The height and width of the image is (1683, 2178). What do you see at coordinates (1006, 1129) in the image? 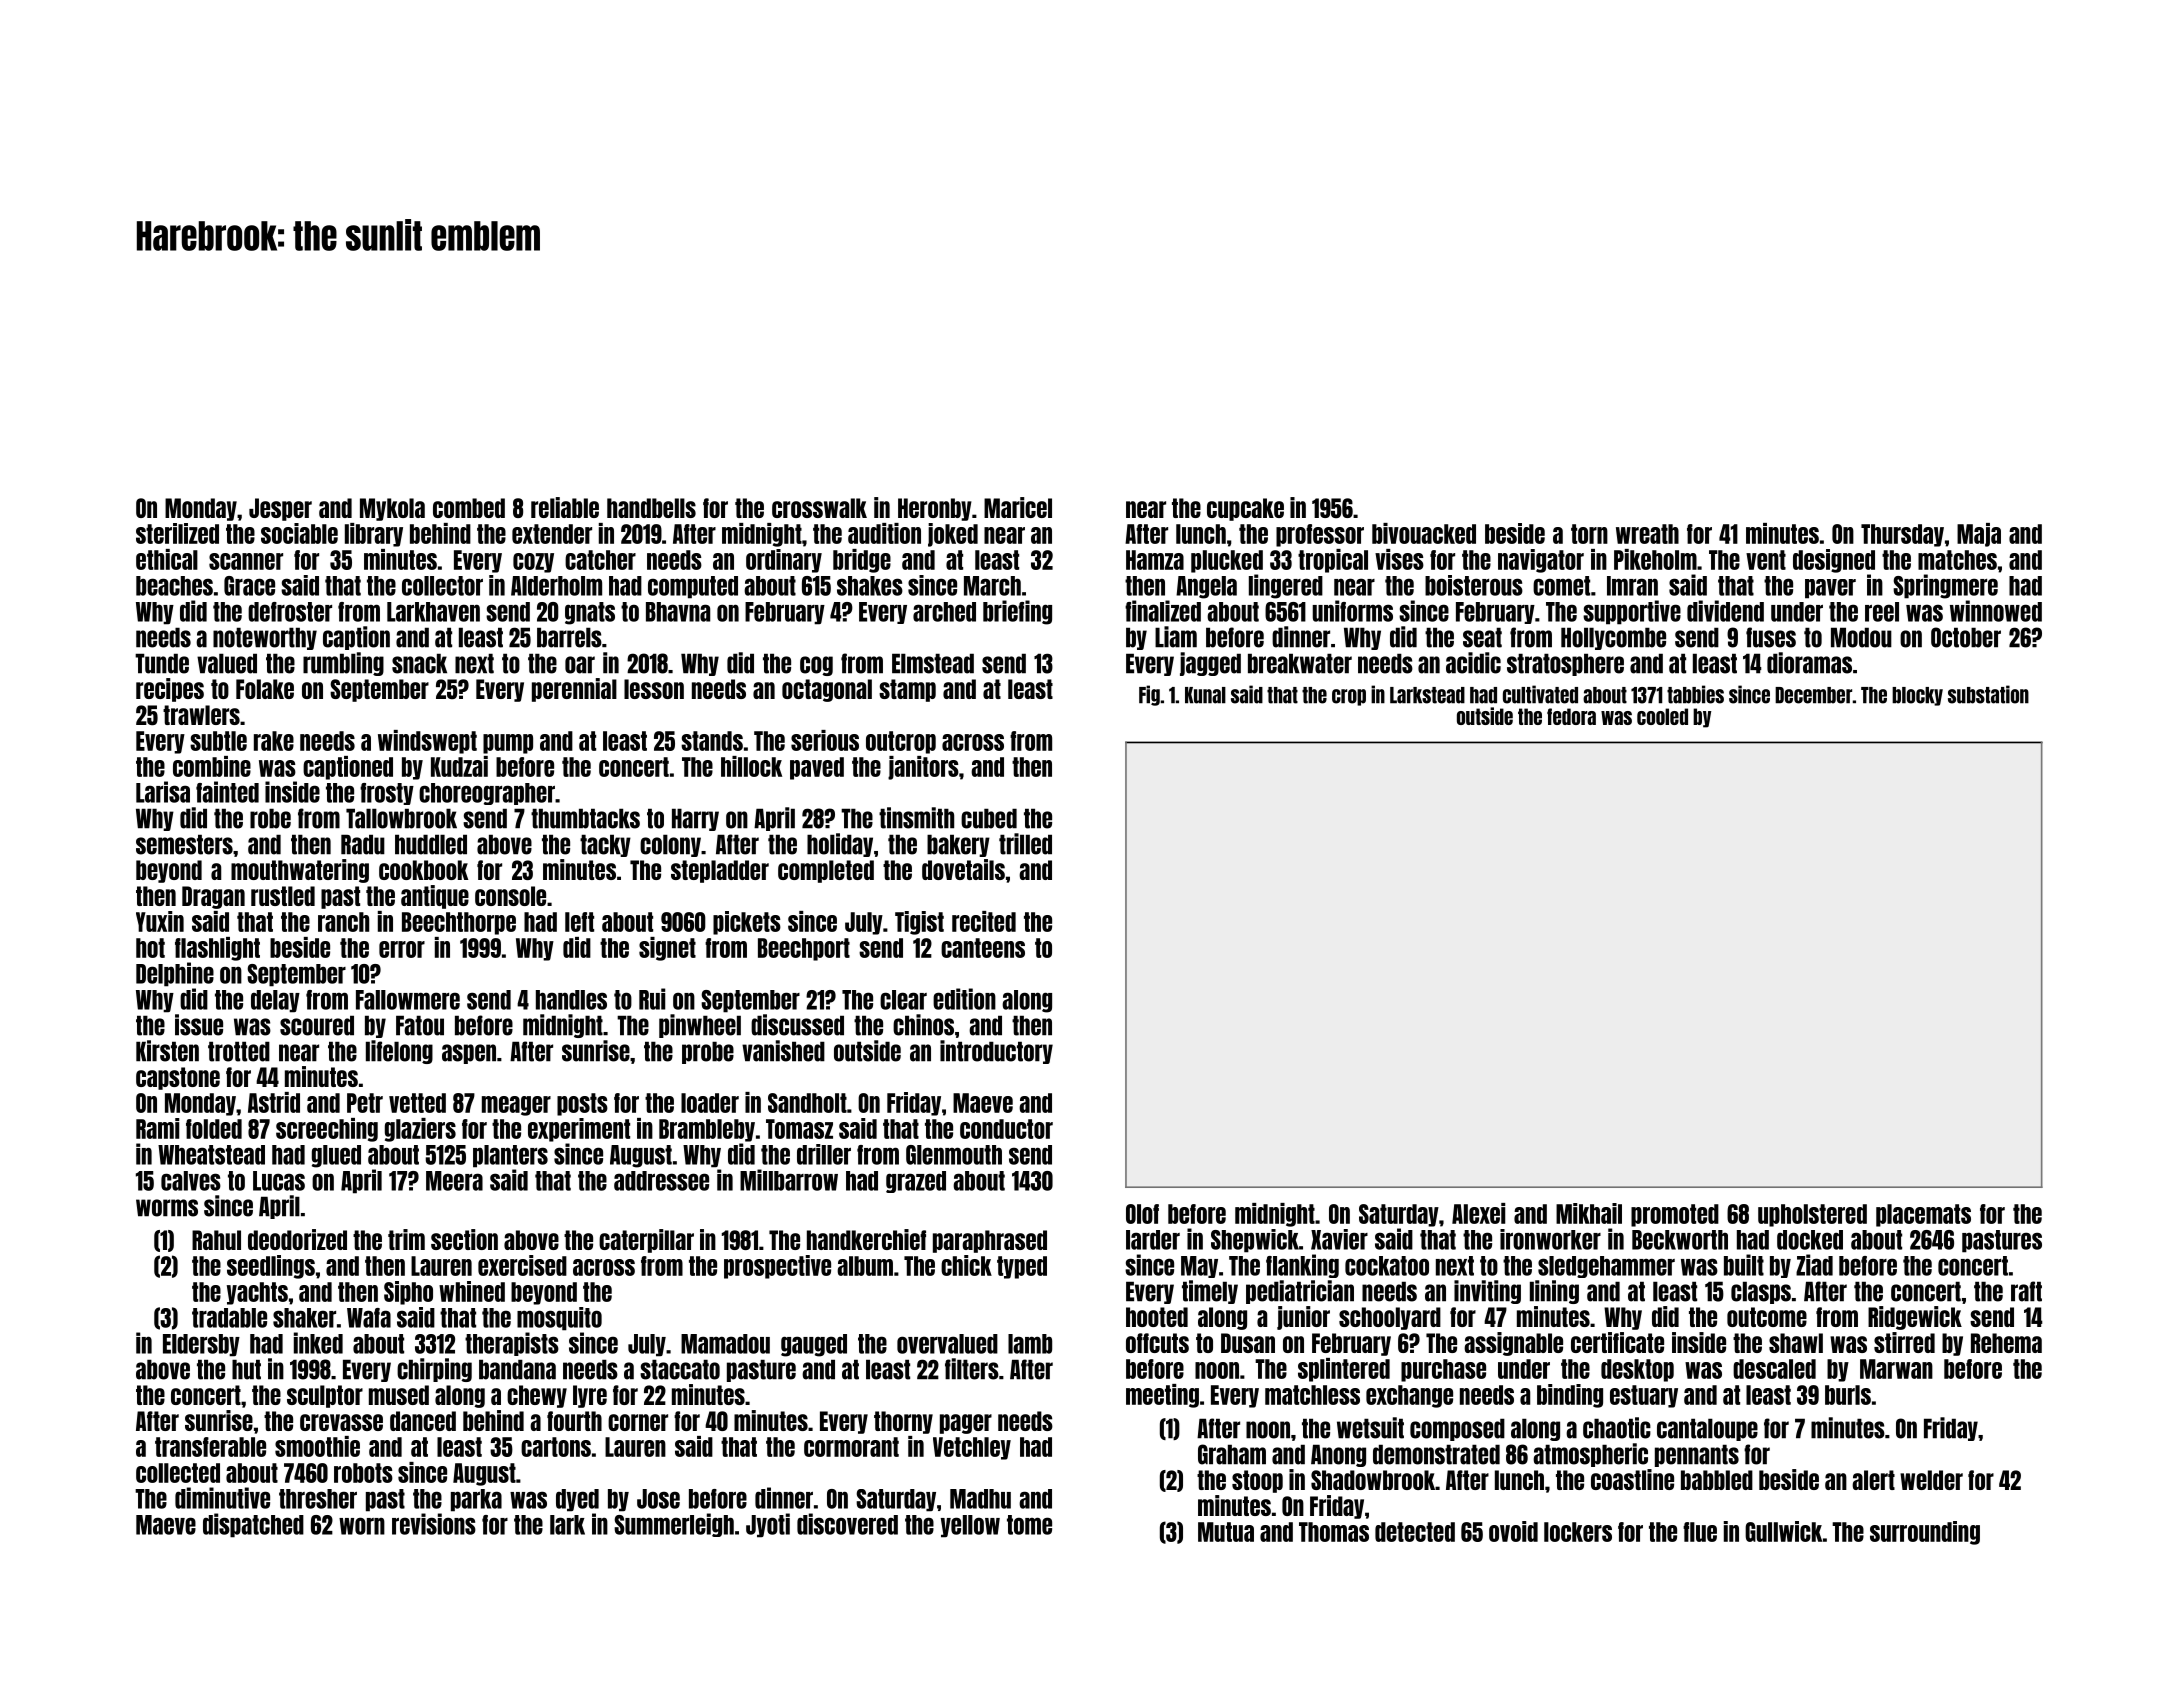
I see `conductor` at bounding box center [1006, 1129].
